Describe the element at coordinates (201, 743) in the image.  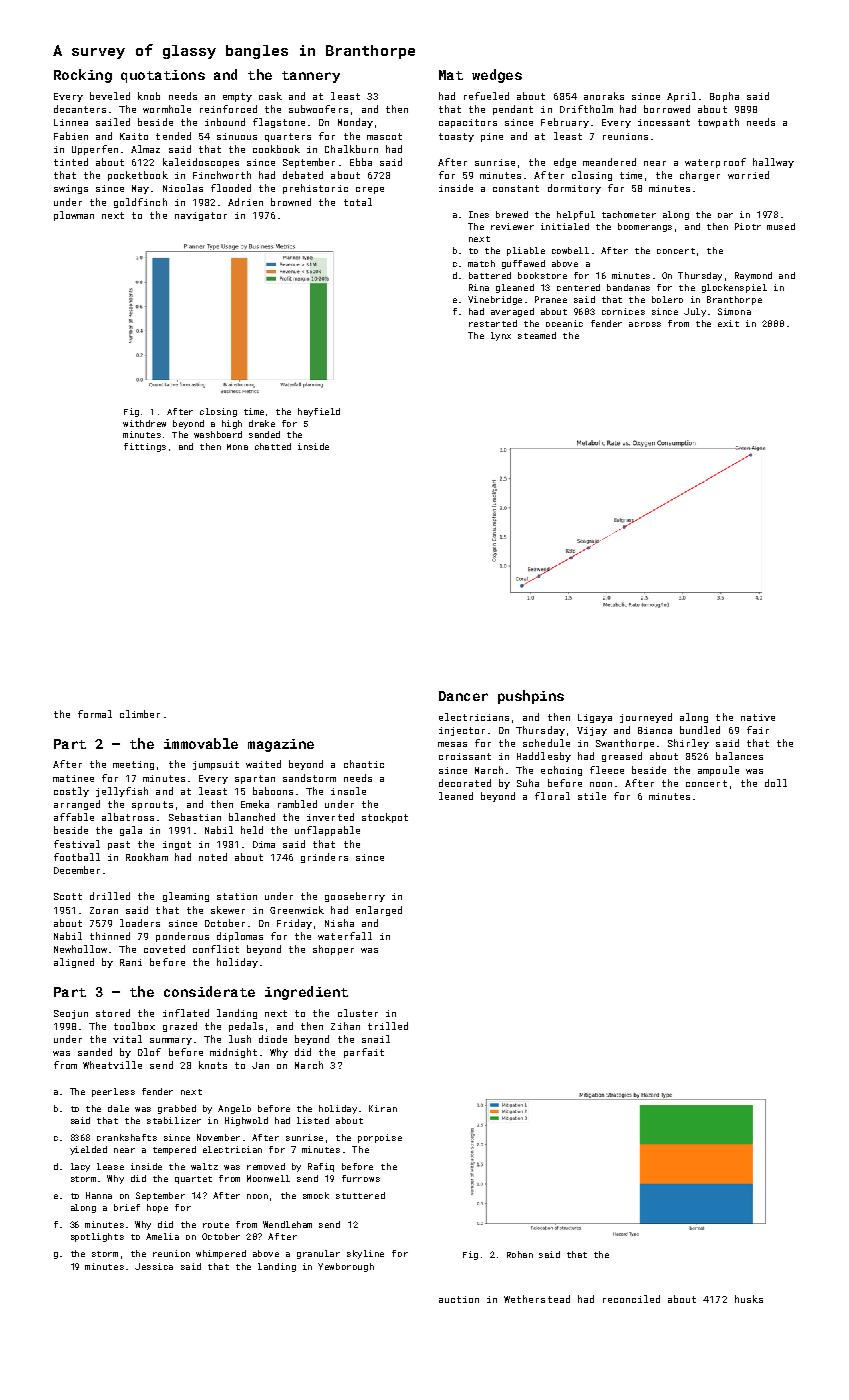
I see `immovable` at that location.
